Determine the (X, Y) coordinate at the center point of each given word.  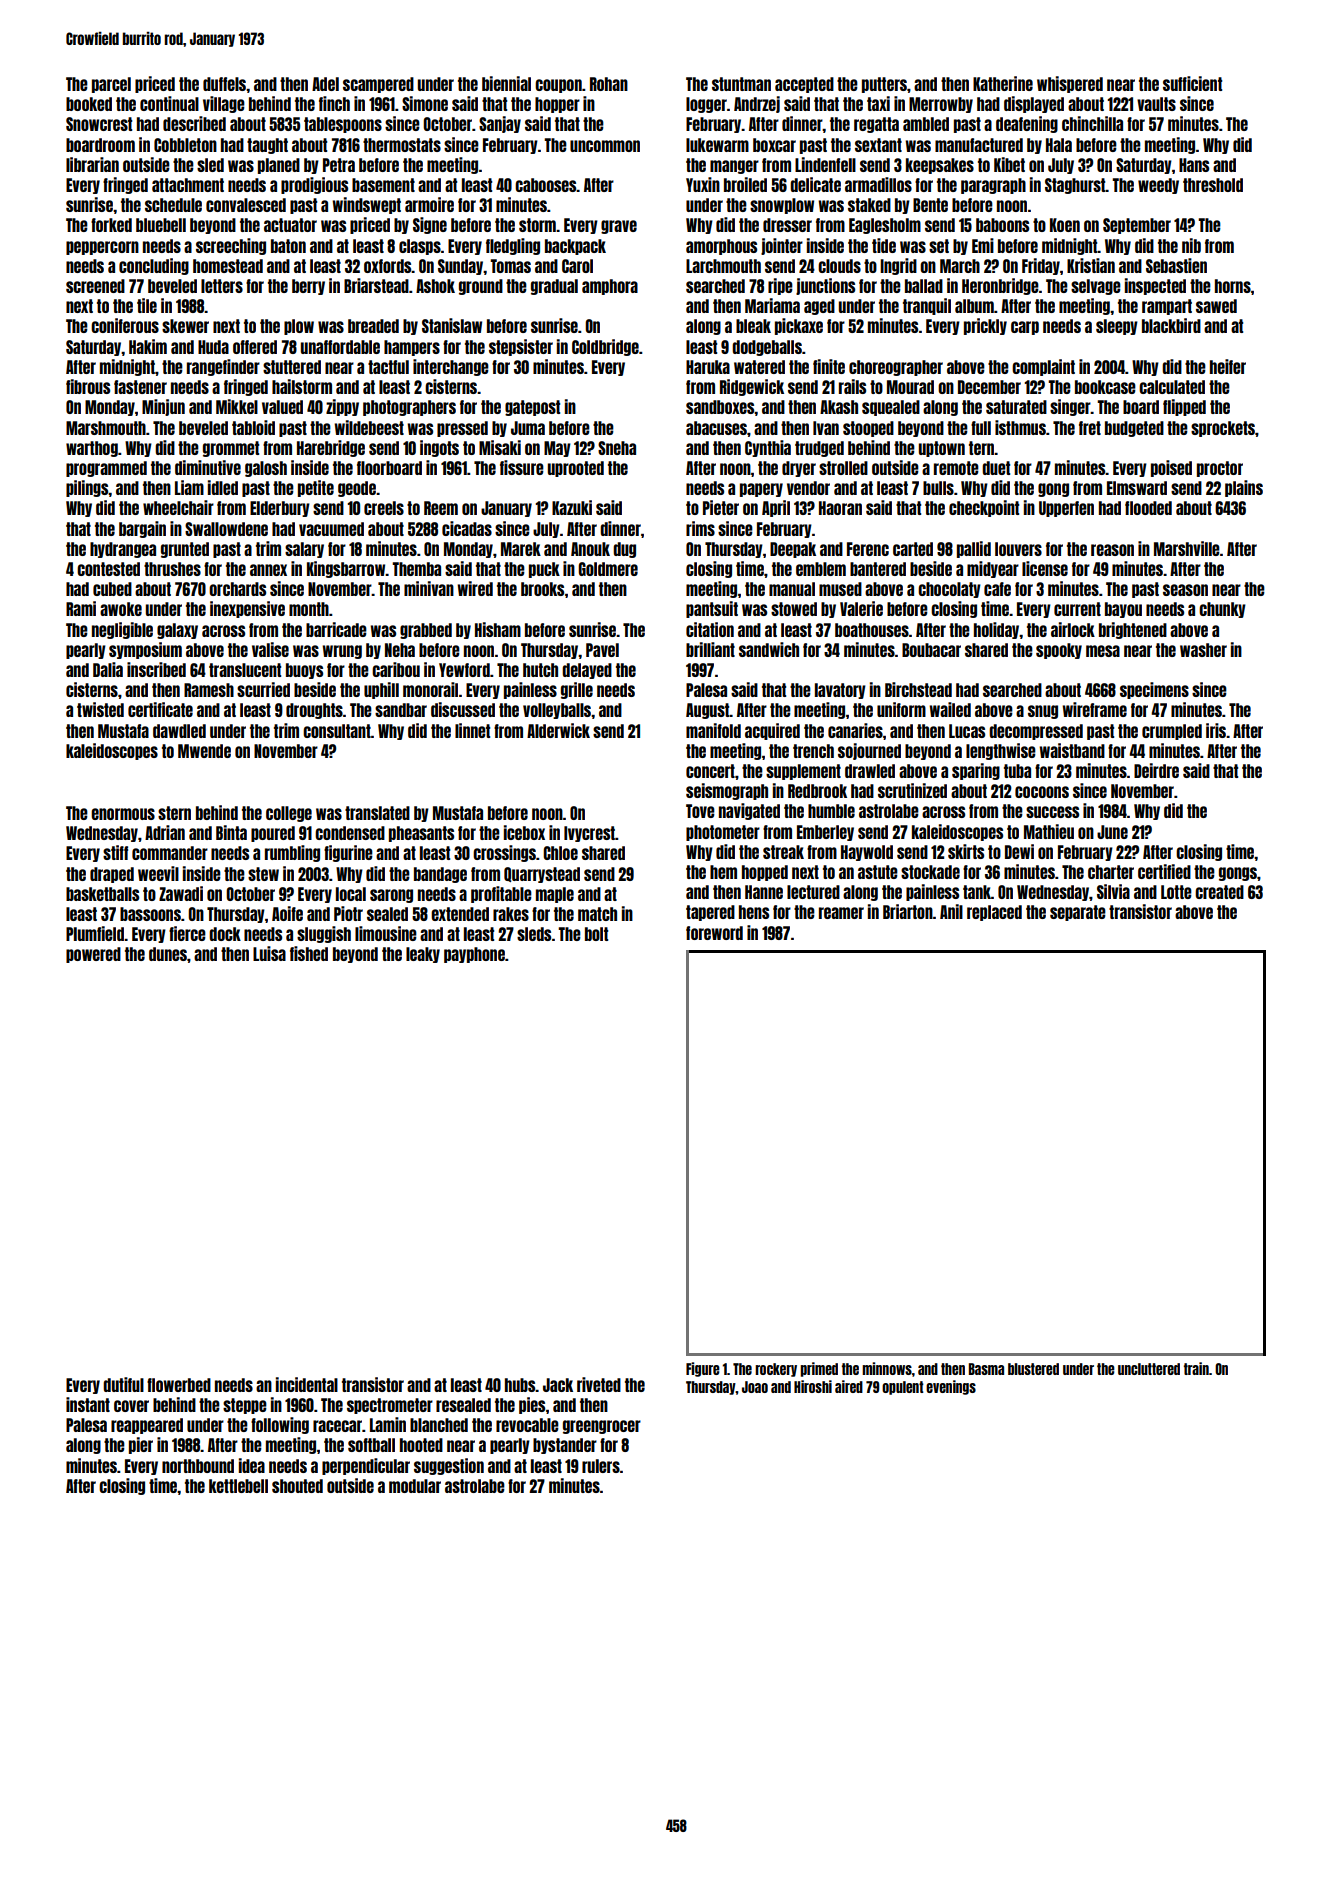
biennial (506, 83)
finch (334, 103)
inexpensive (247, 609)
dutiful (123, 1384)
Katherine (1003, 83)
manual (792, 589)
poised (1171, 468)
